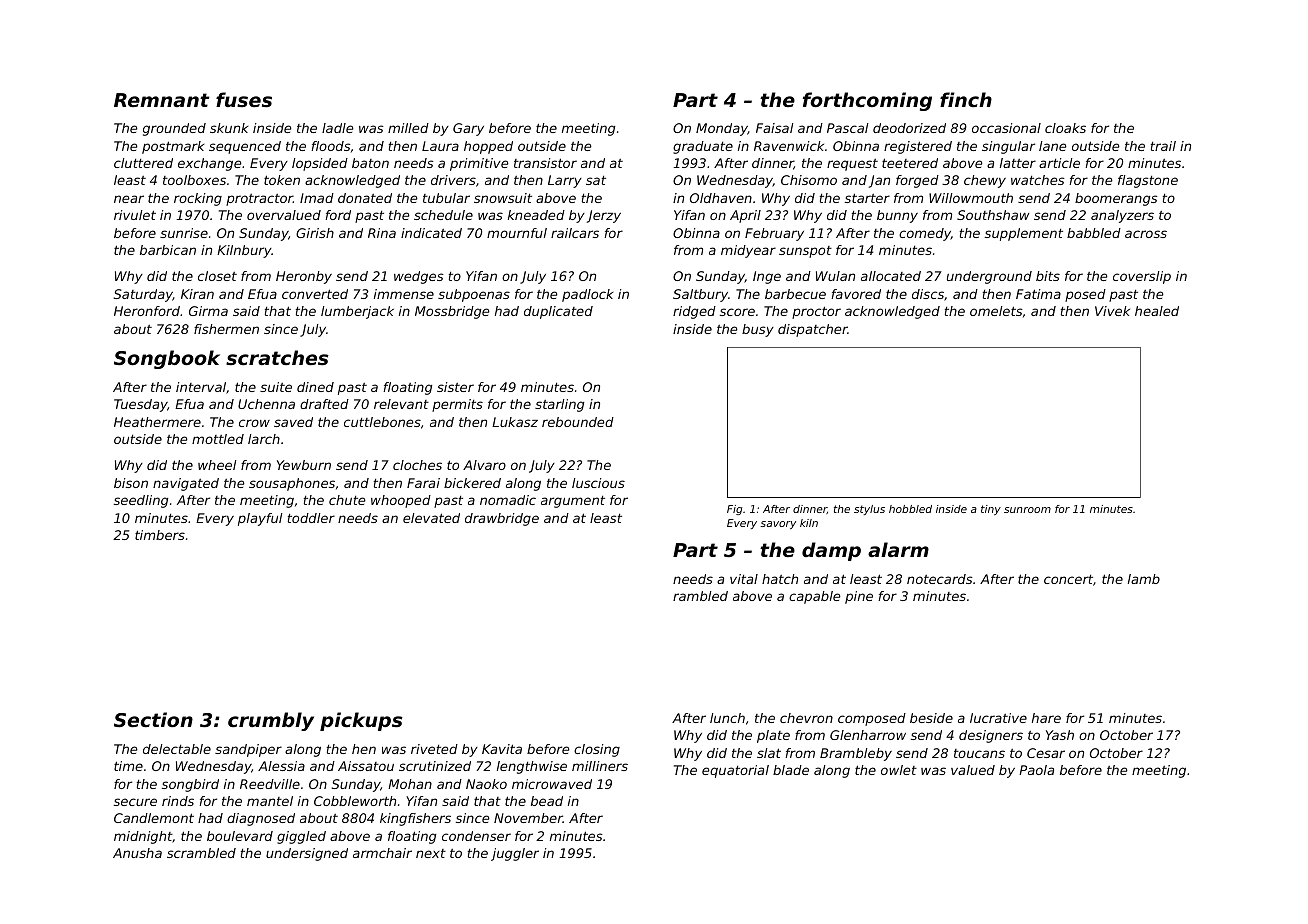  What do you see at coordinates (301, 837) in the image?
I see `giggled` at bounding box center [301, 837].
